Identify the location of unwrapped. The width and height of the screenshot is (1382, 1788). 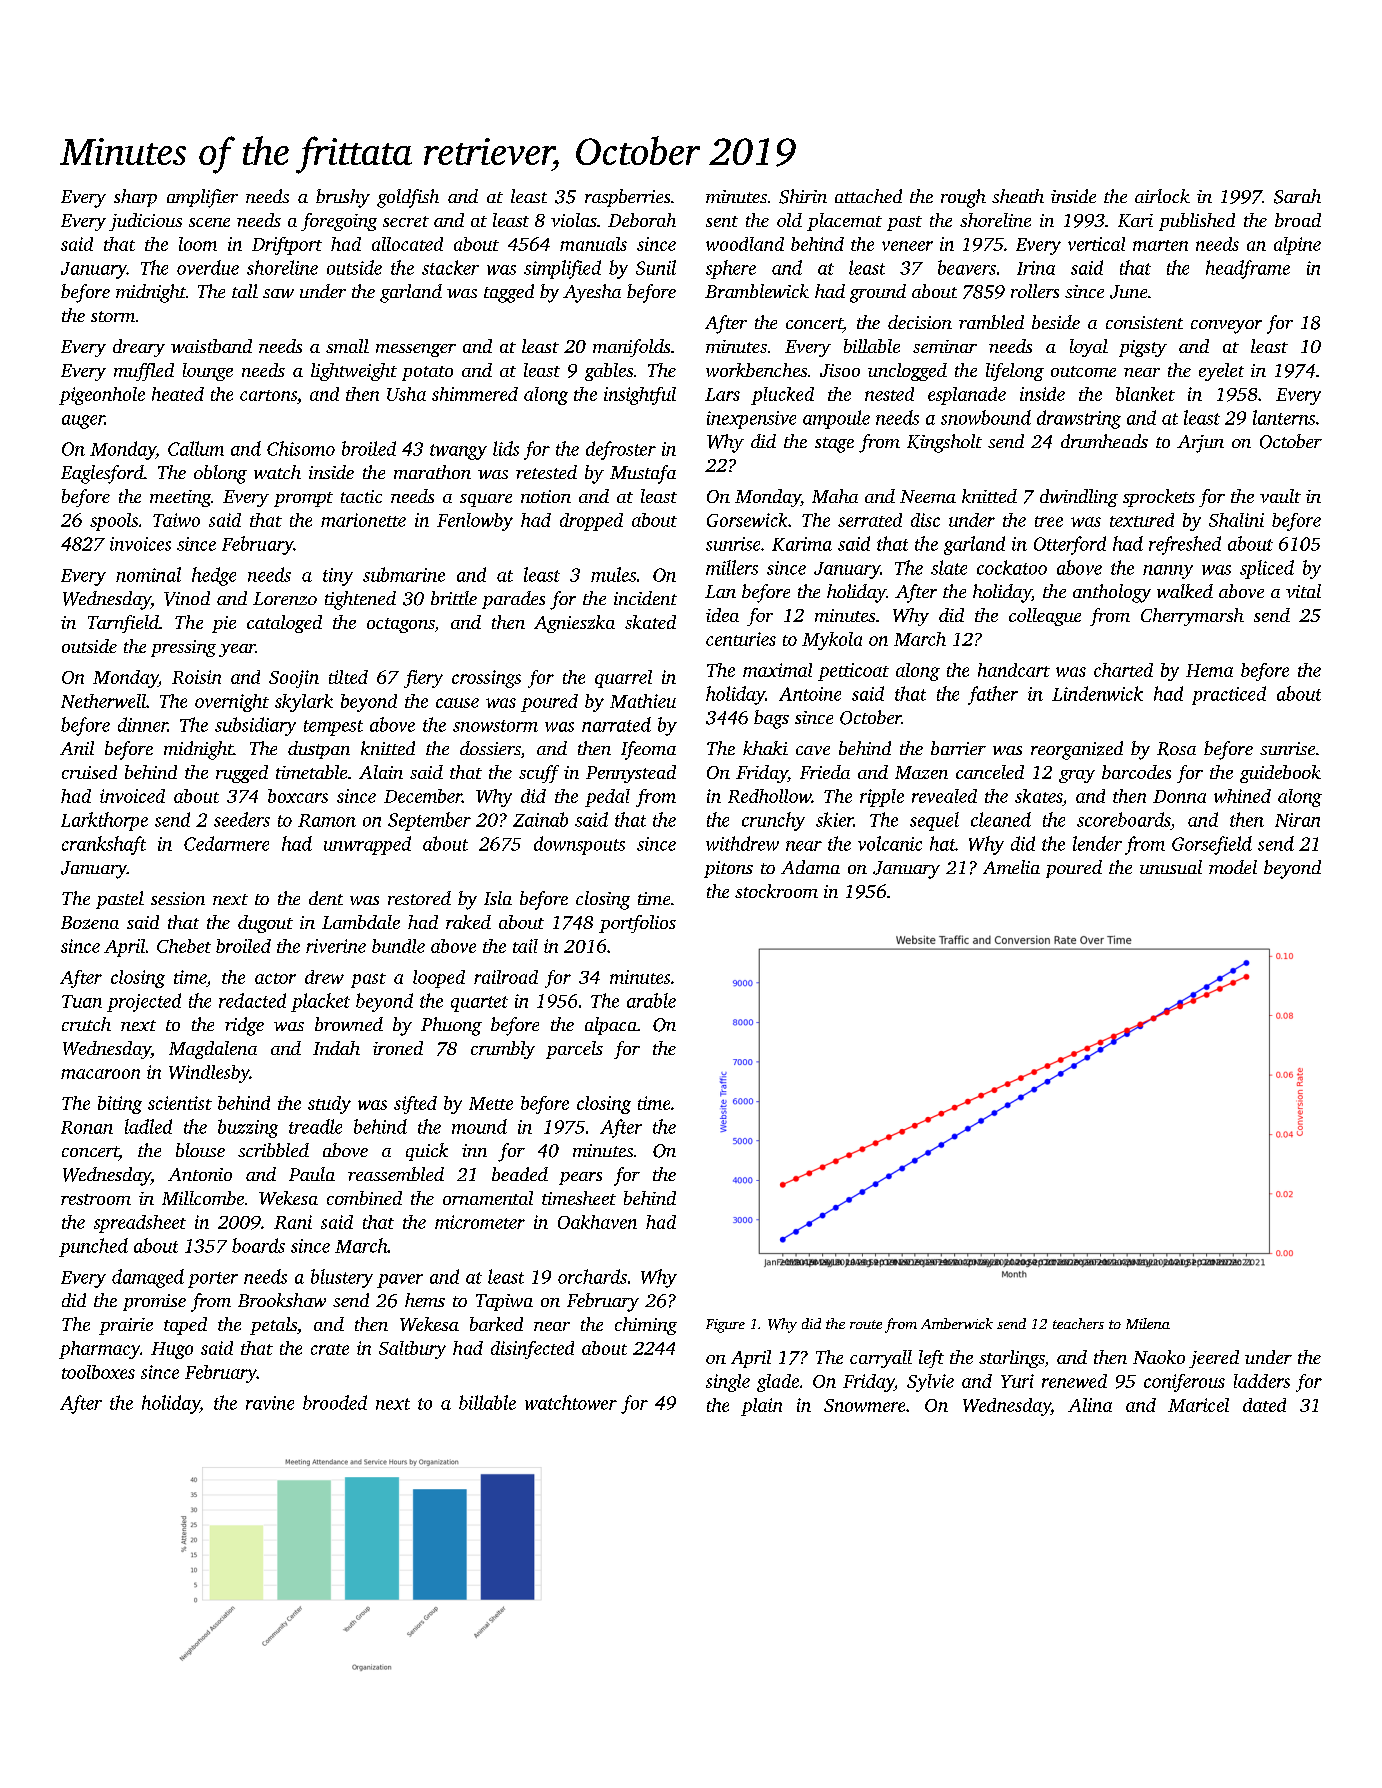
(367, 845).
